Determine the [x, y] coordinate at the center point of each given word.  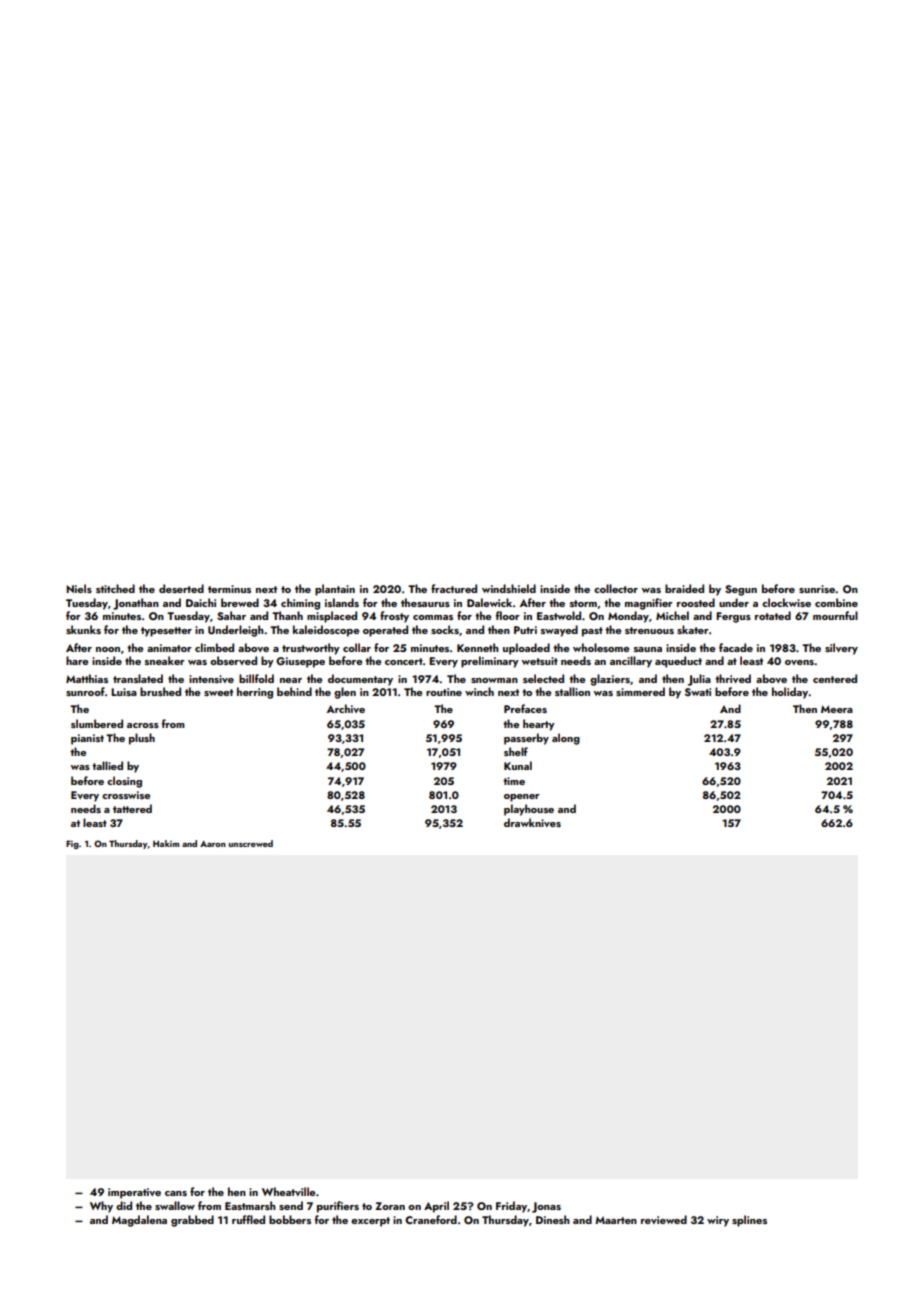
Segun [741, 590]
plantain [335, 590]
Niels [79, 588]
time [514, 781]
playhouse [529, 810]
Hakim [166, 843]
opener [522, 798]
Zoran [390, 1206]
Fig [72, 844]
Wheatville [288, 1191]
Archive [346, 708]
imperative [134, 1193]
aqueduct [678, 662]
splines [749, 1221]
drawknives [532, 822]
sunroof [85, 691]
